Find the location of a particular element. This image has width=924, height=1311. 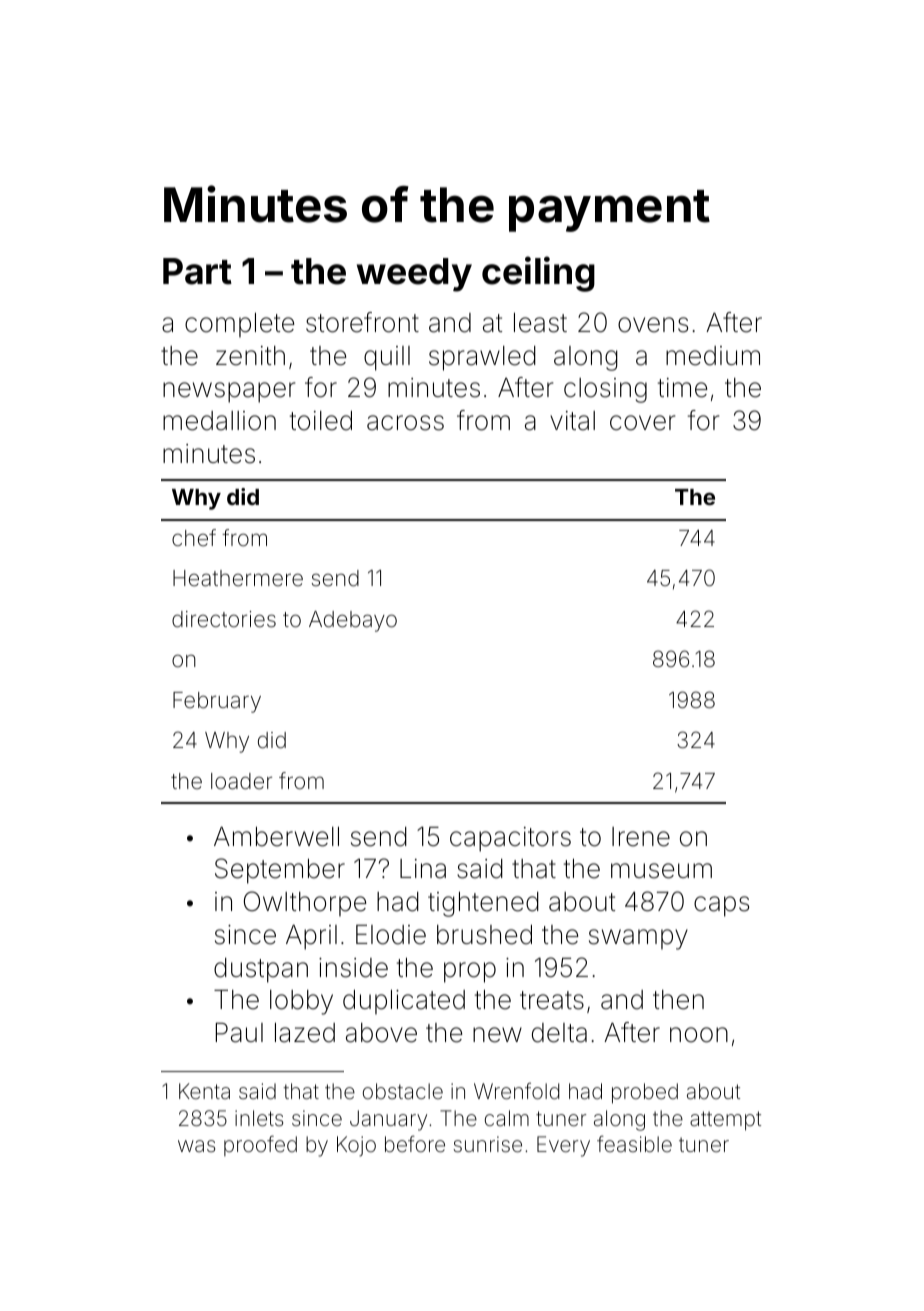

Kenta is located at coordinates (204, 1091).
